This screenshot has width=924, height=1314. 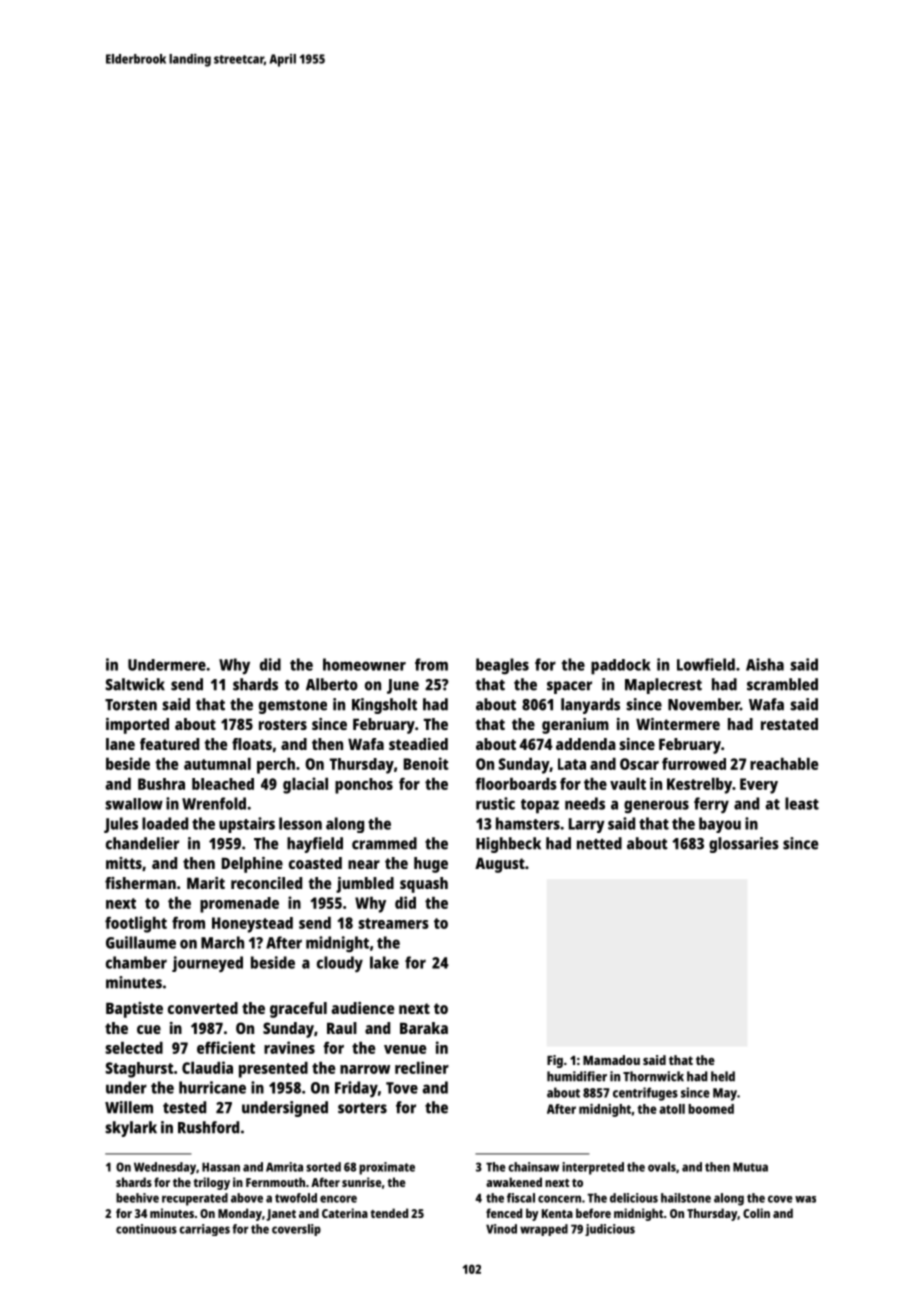 I want to click on boomed, so click(x=711, y=1109).
